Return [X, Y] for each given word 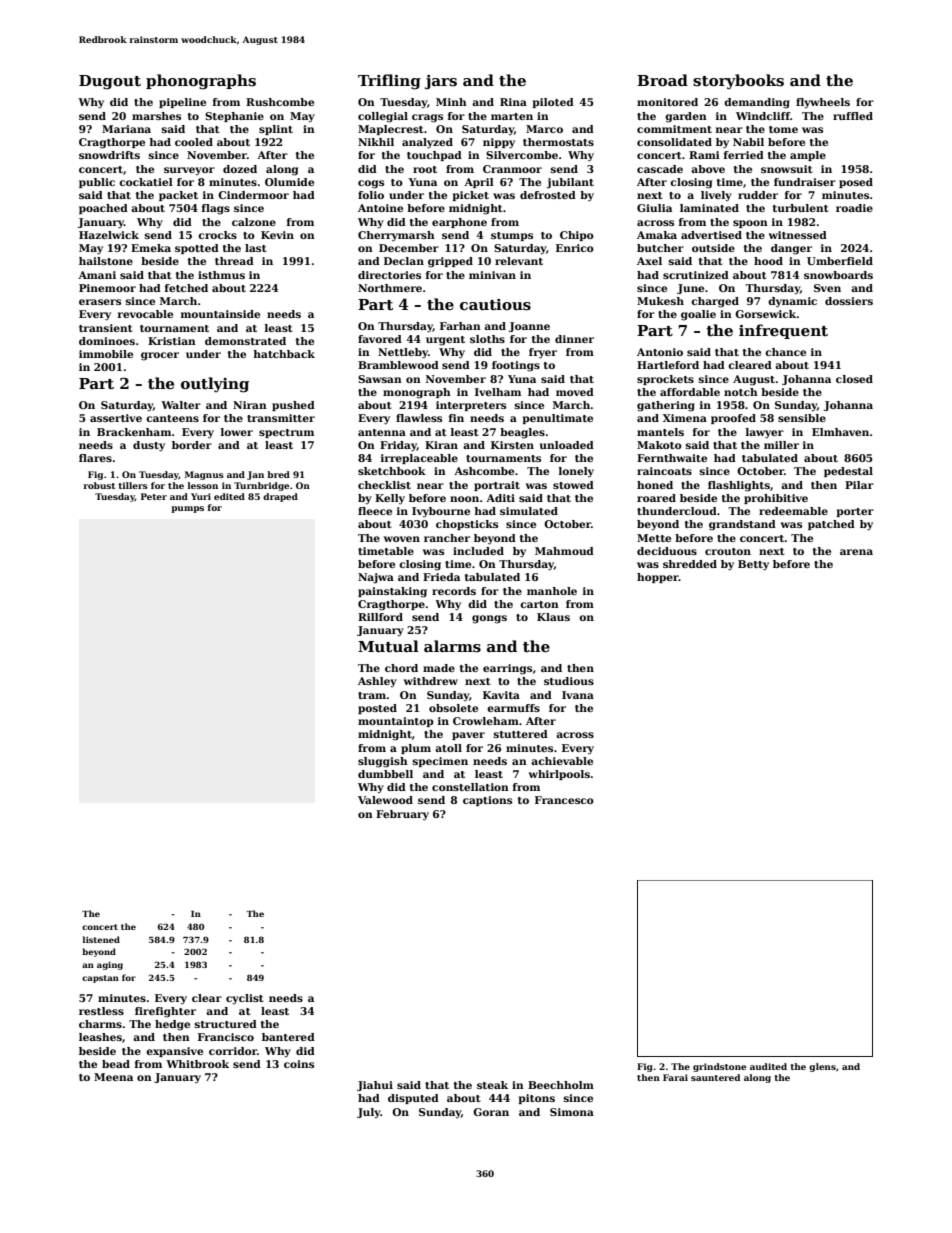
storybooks [738, 82]
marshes [156, 116]
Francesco [564, 800]
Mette [654, 538]
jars [441, 82]
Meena [113, 1077]
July [369, 1113]
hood [768, 261]
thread [234, 261]
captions [487, 801]
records [454, 591]
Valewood [385, 800]
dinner [574, 339]
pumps [187, 509]
